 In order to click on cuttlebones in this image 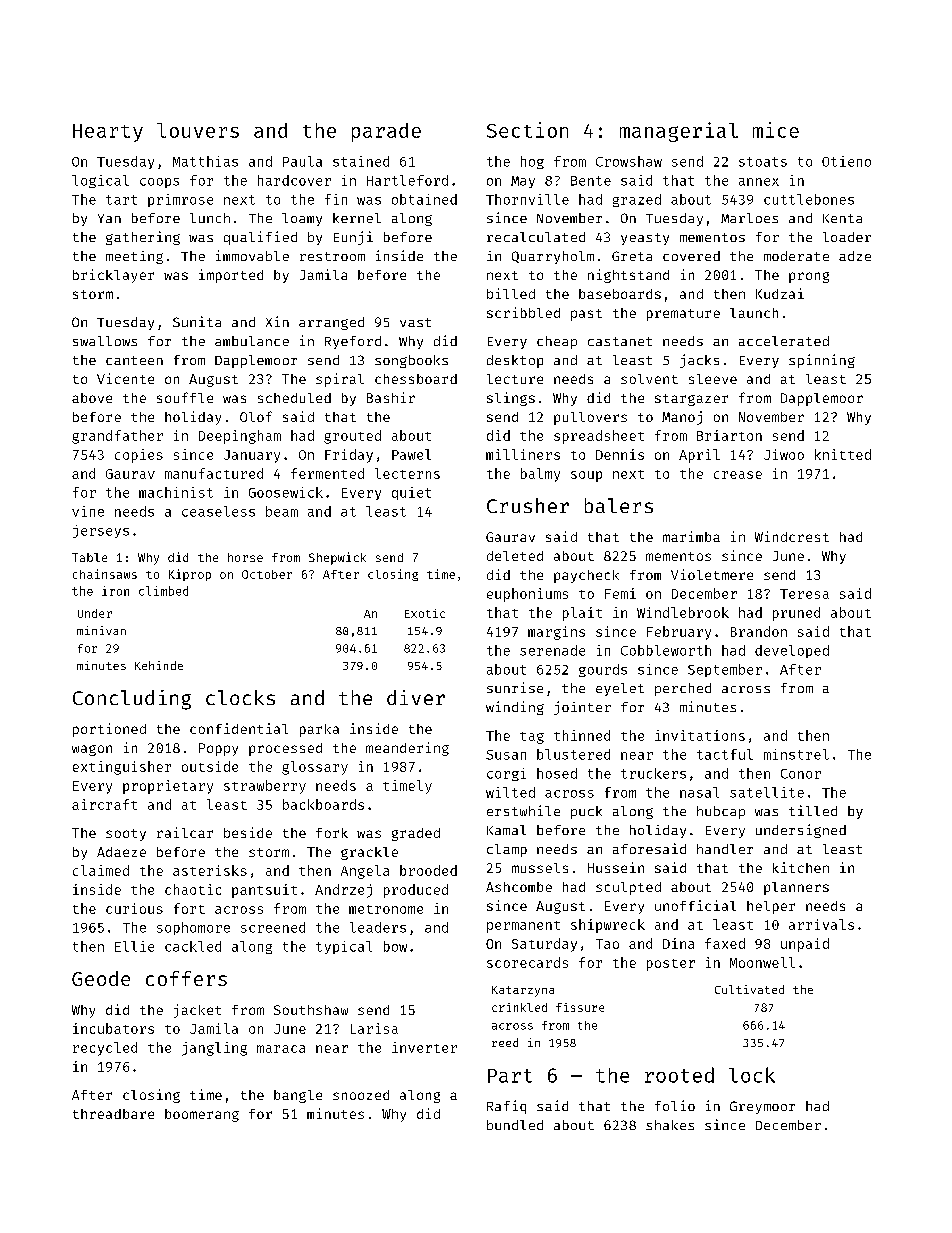, I will do `click(809, 199)`.
